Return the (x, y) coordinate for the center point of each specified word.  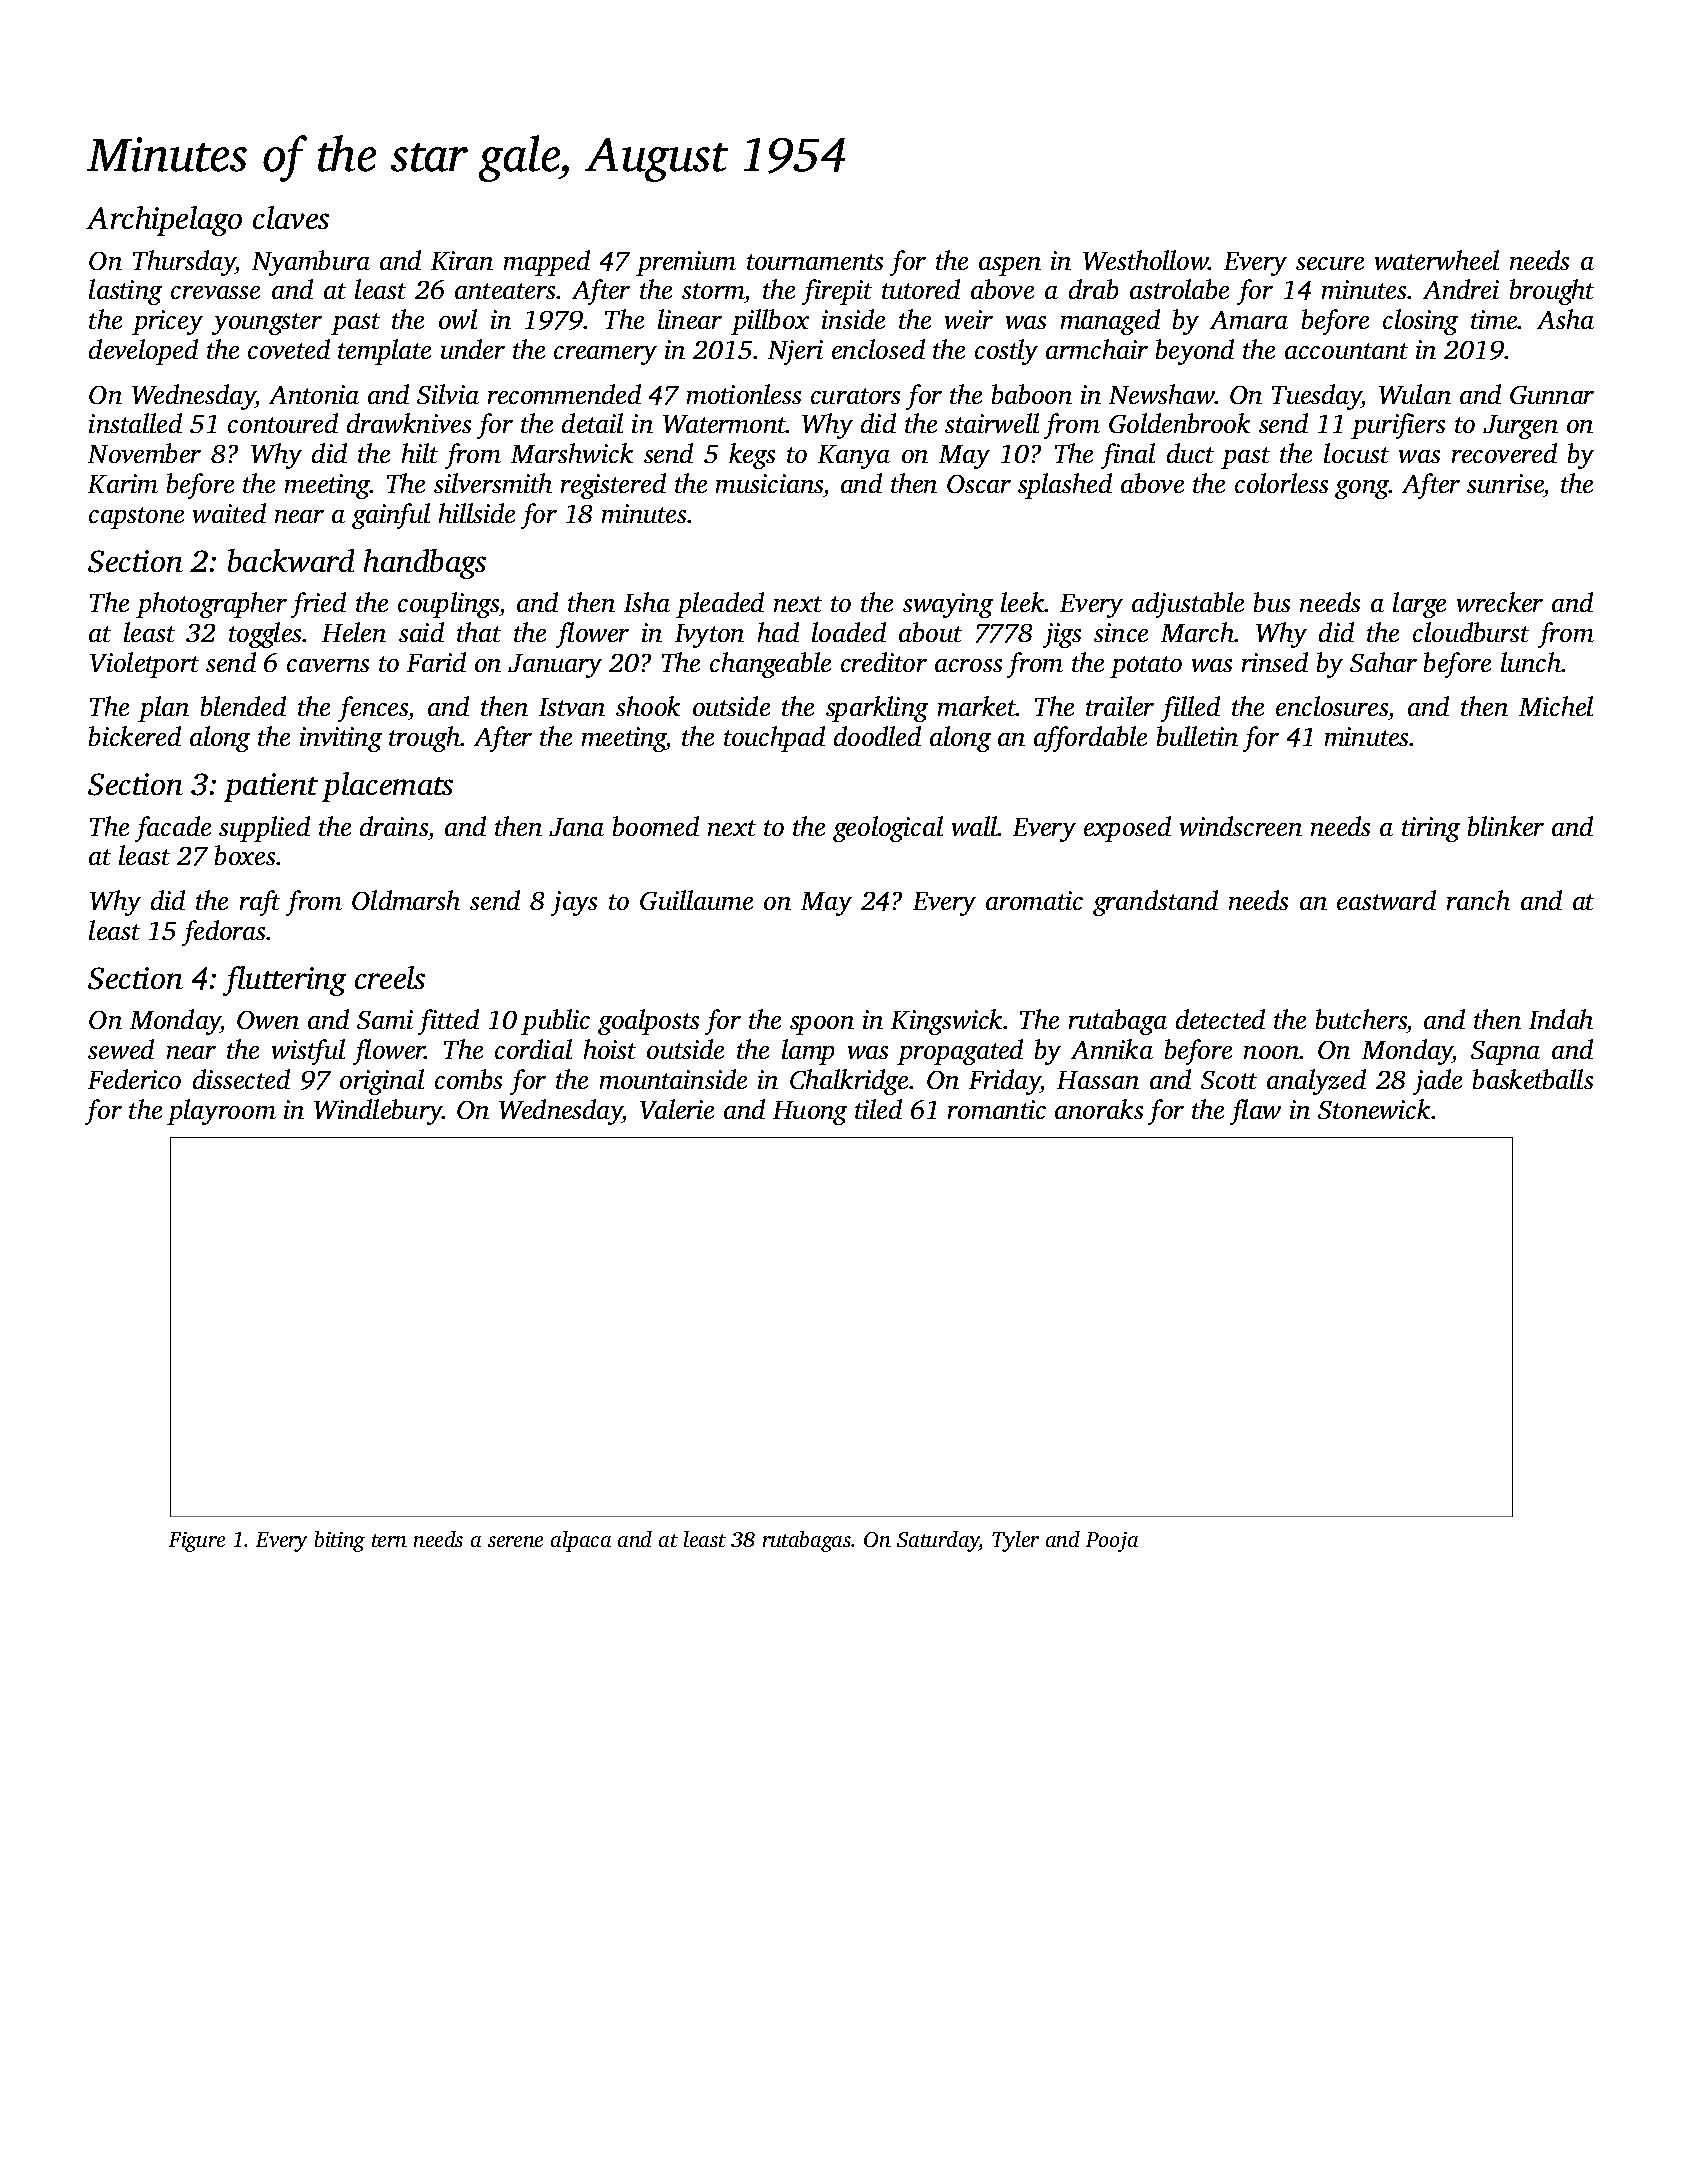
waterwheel (1437, 260)
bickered (135, 736)
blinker (1506, 826)
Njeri (795, 352)
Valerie (677, 1109)
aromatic (1034, 900)
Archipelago (164, 221)
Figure (197, 1542)
